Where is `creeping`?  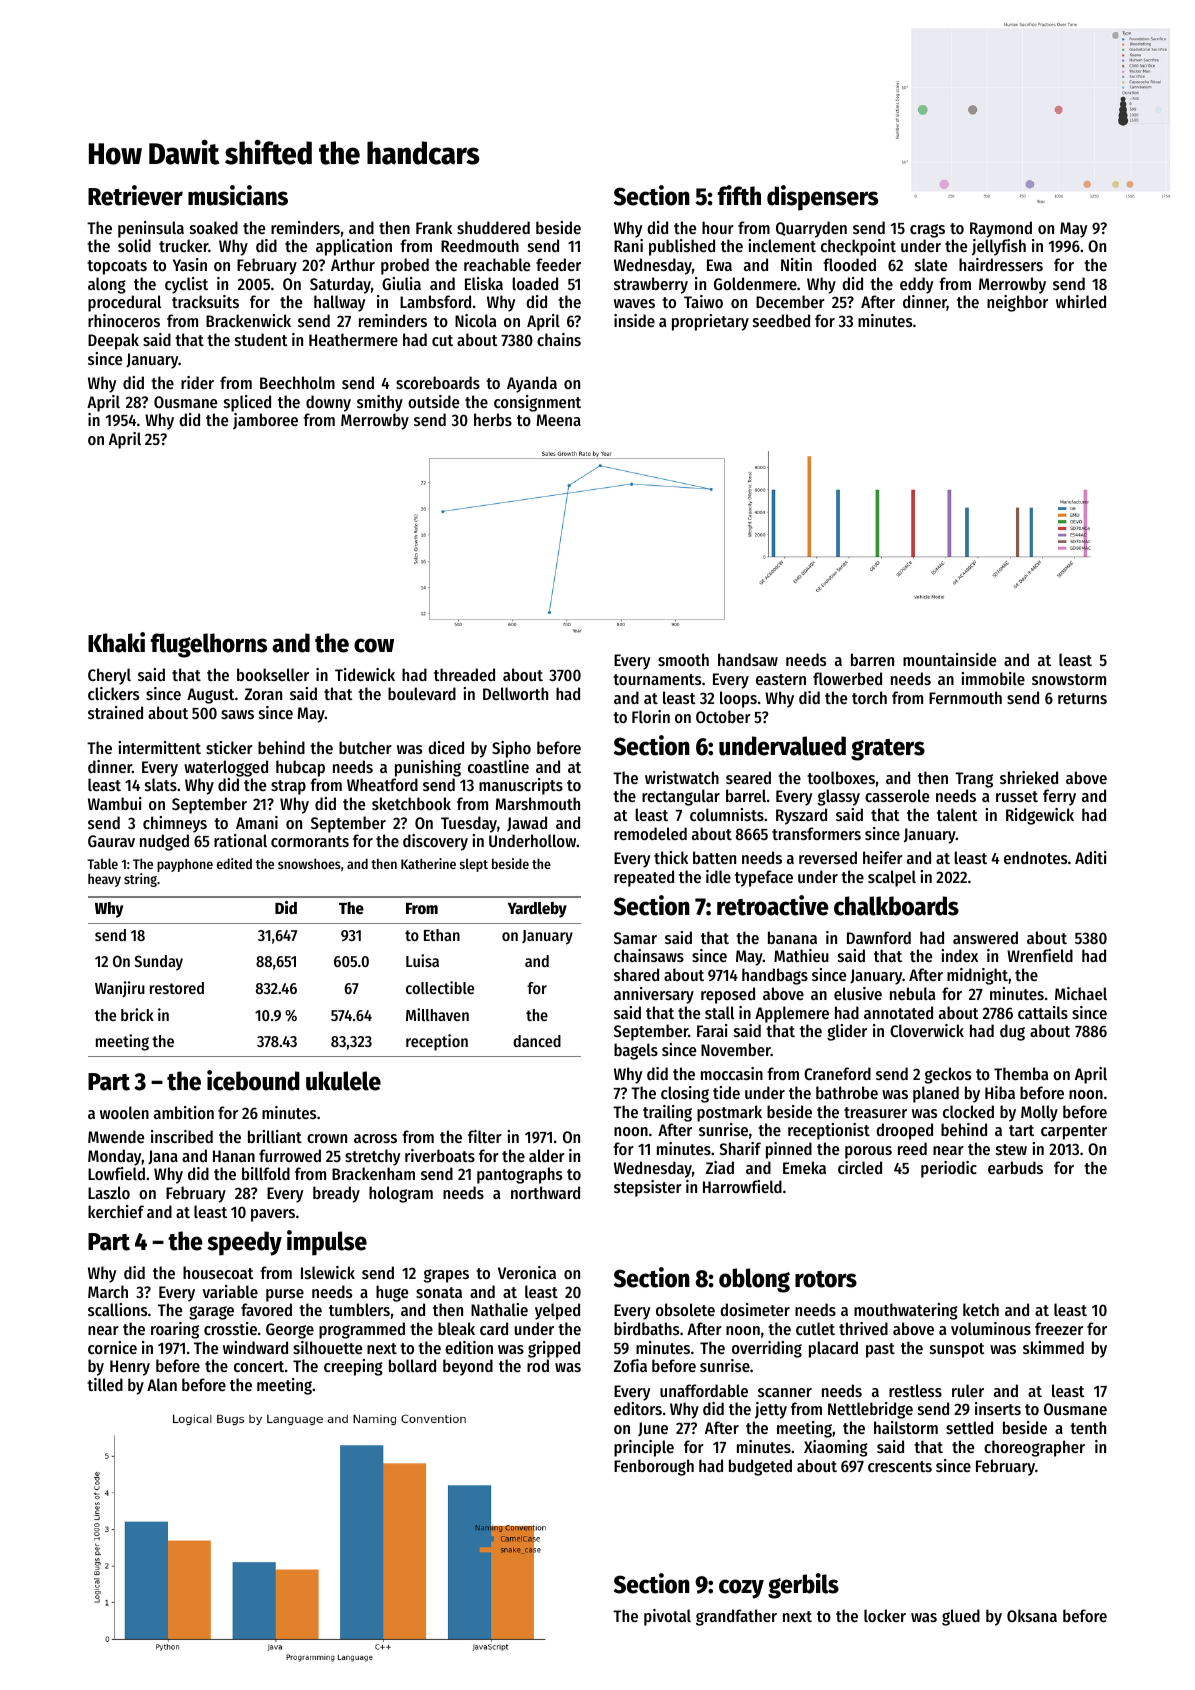 creeping is located at coordinates (353, 1367).
